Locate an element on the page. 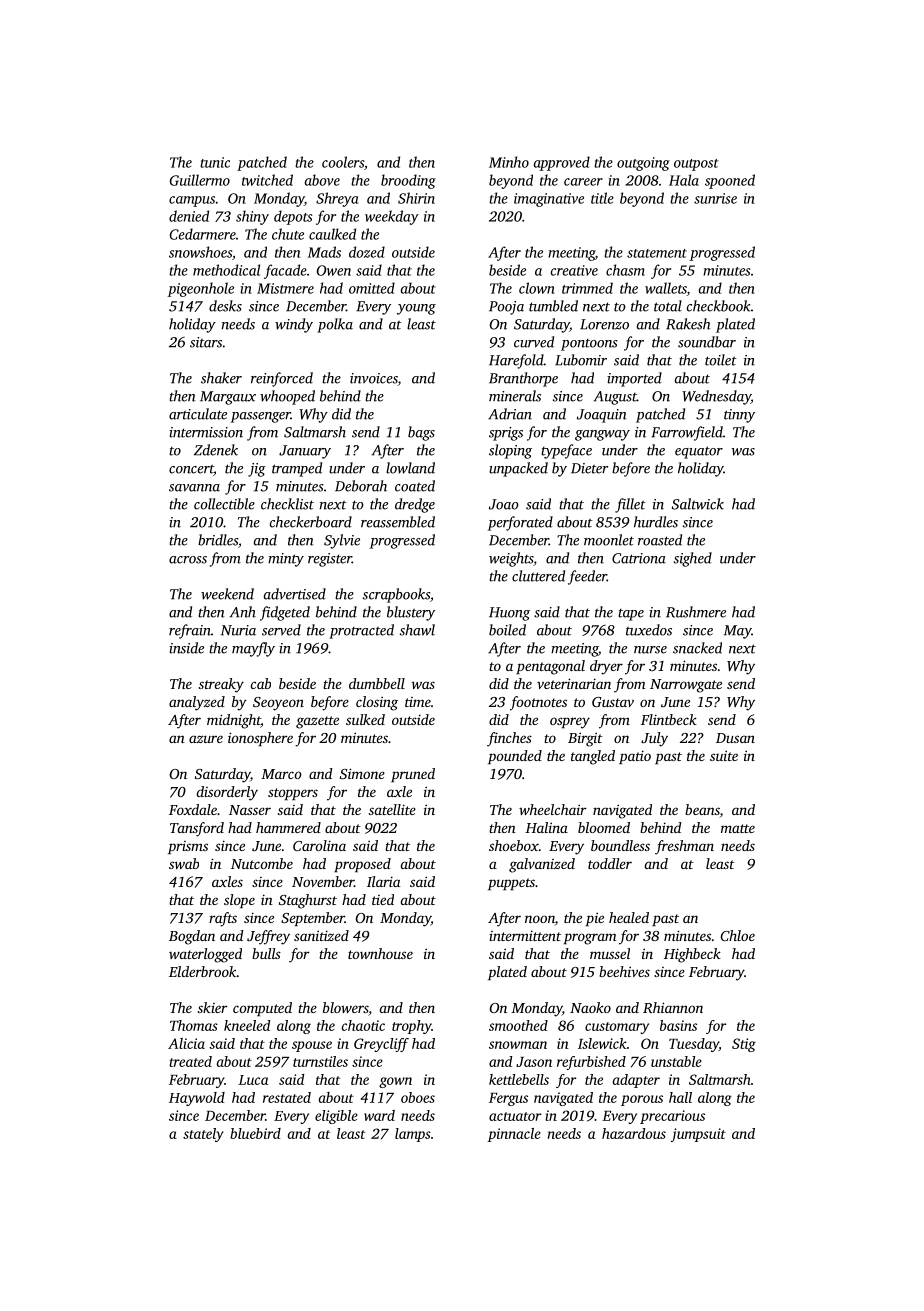 This image has height=1311, width=924. feeder is located at coordinates (587, 577).
